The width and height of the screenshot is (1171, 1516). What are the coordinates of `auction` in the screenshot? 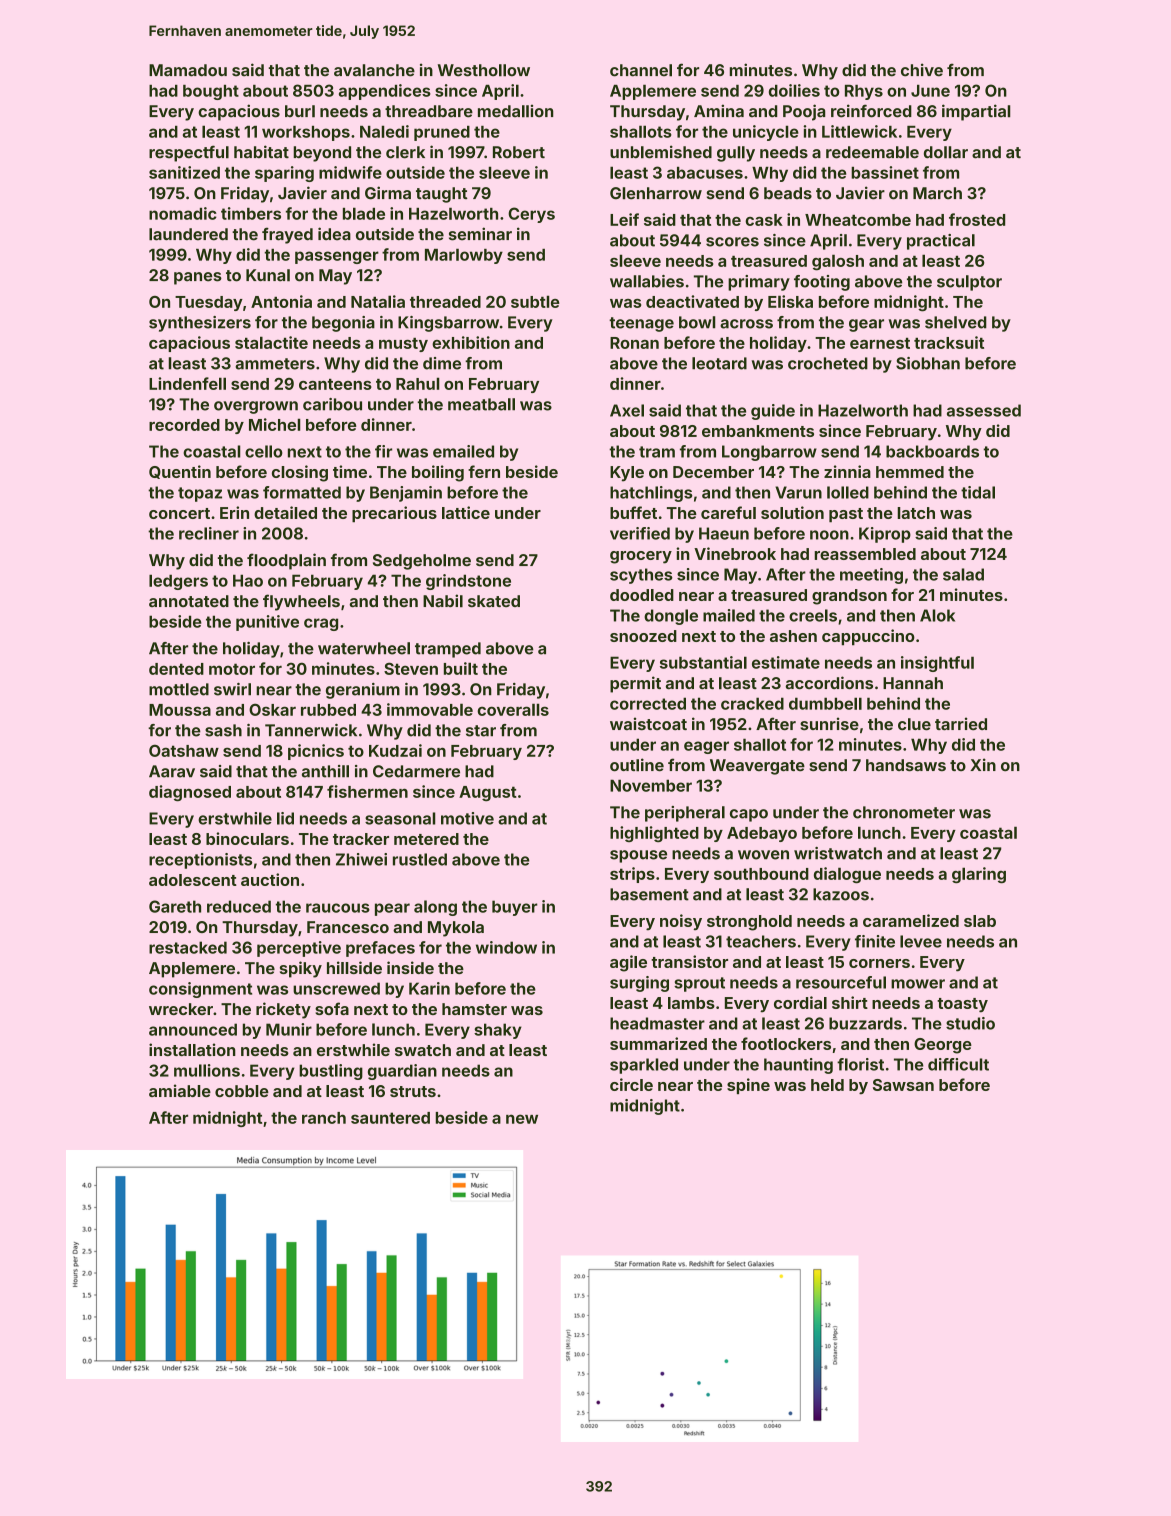 It's located at (270, 879).
